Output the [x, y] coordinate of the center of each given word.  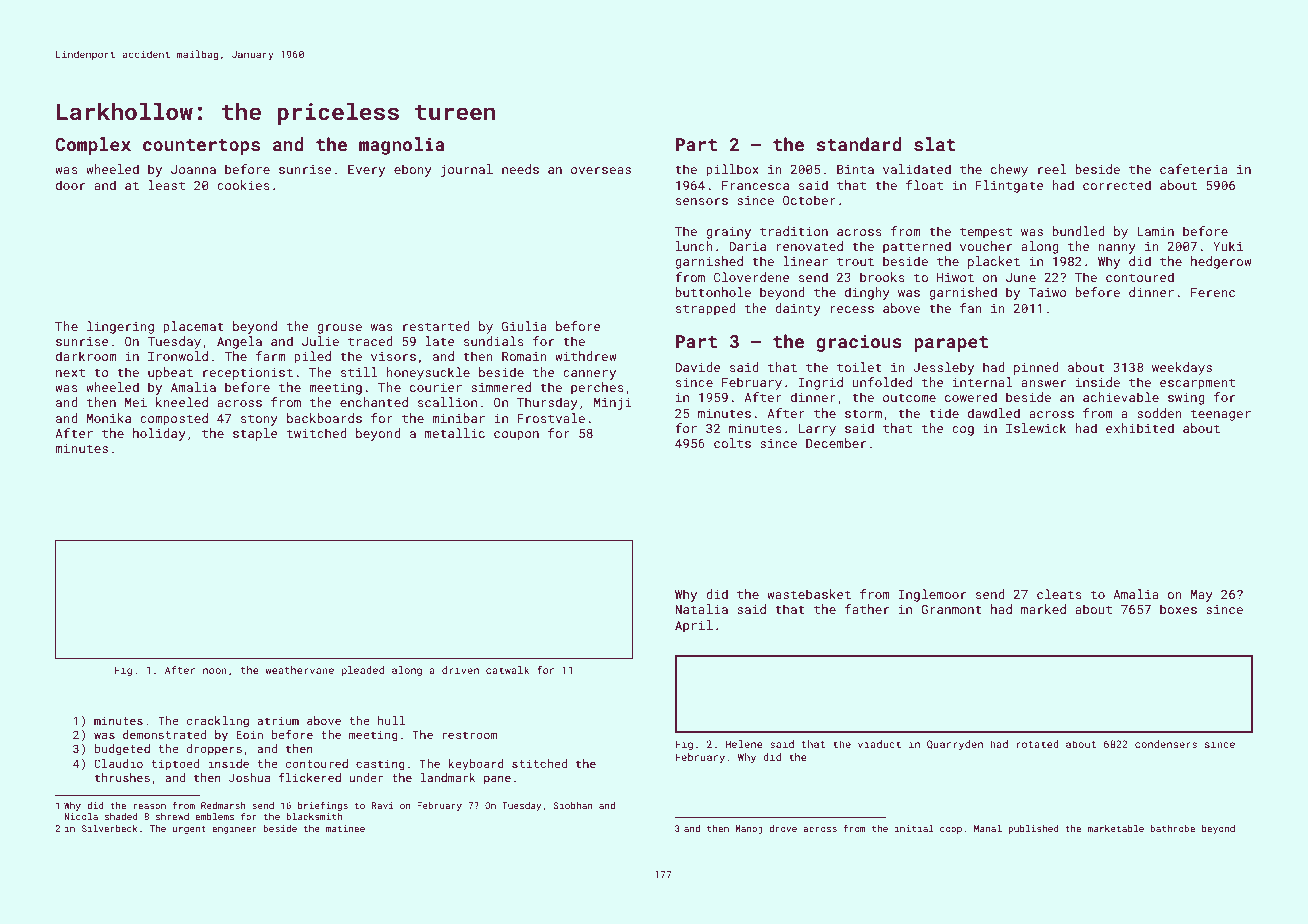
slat [935, 144]
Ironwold [178, 356]
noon [215, 671]
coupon [516, 436]
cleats [1059, 594]
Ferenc [1213, 292]
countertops [201, 147]
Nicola [81, 816]
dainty [798, 309]
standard [859, 144]
